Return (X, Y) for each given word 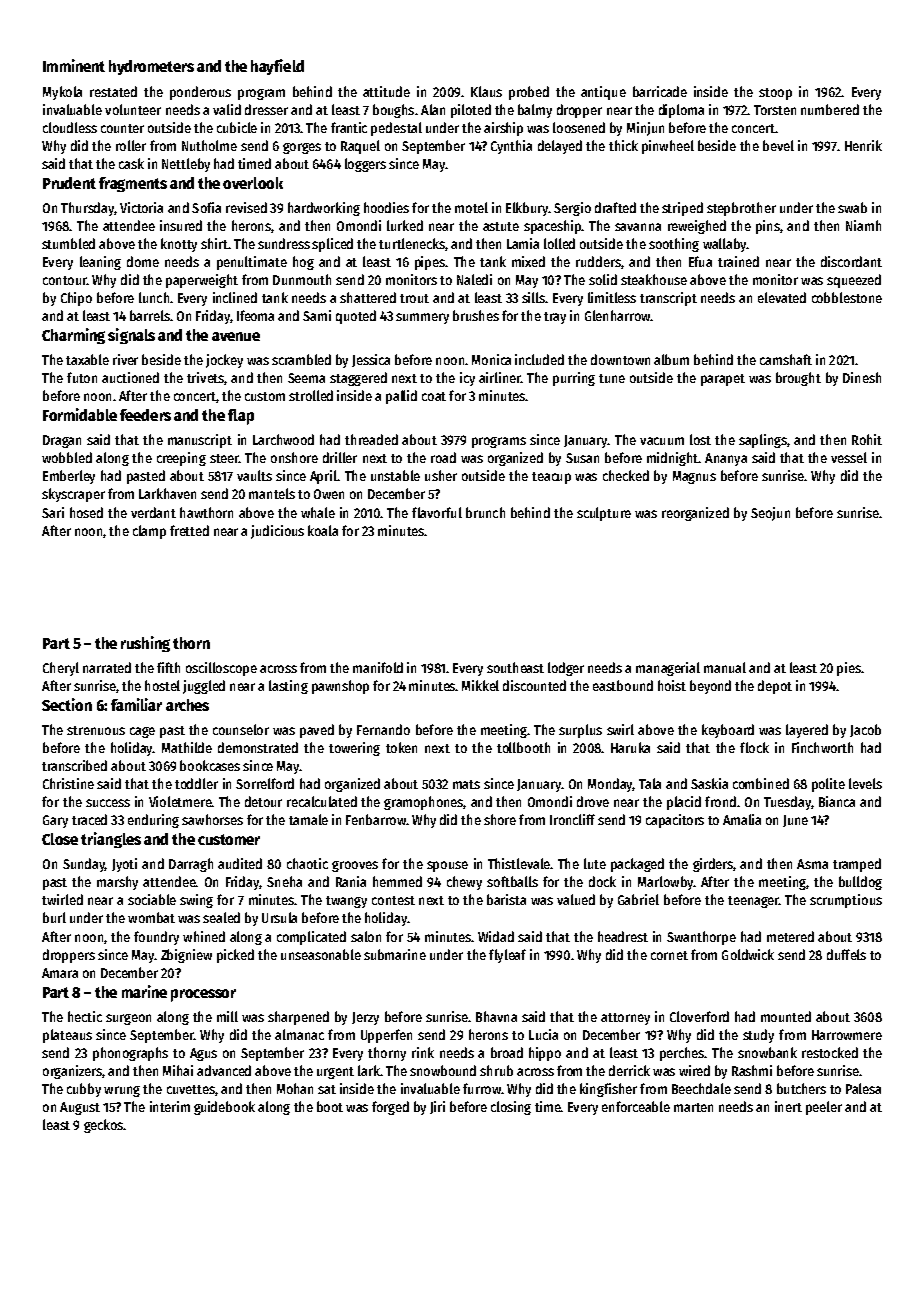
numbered (830, 109)
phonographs (130, 1054)
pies (849, 669)
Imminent (74, 65)
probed (529, 93)
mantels (272, 493)
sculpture (604, 514)
